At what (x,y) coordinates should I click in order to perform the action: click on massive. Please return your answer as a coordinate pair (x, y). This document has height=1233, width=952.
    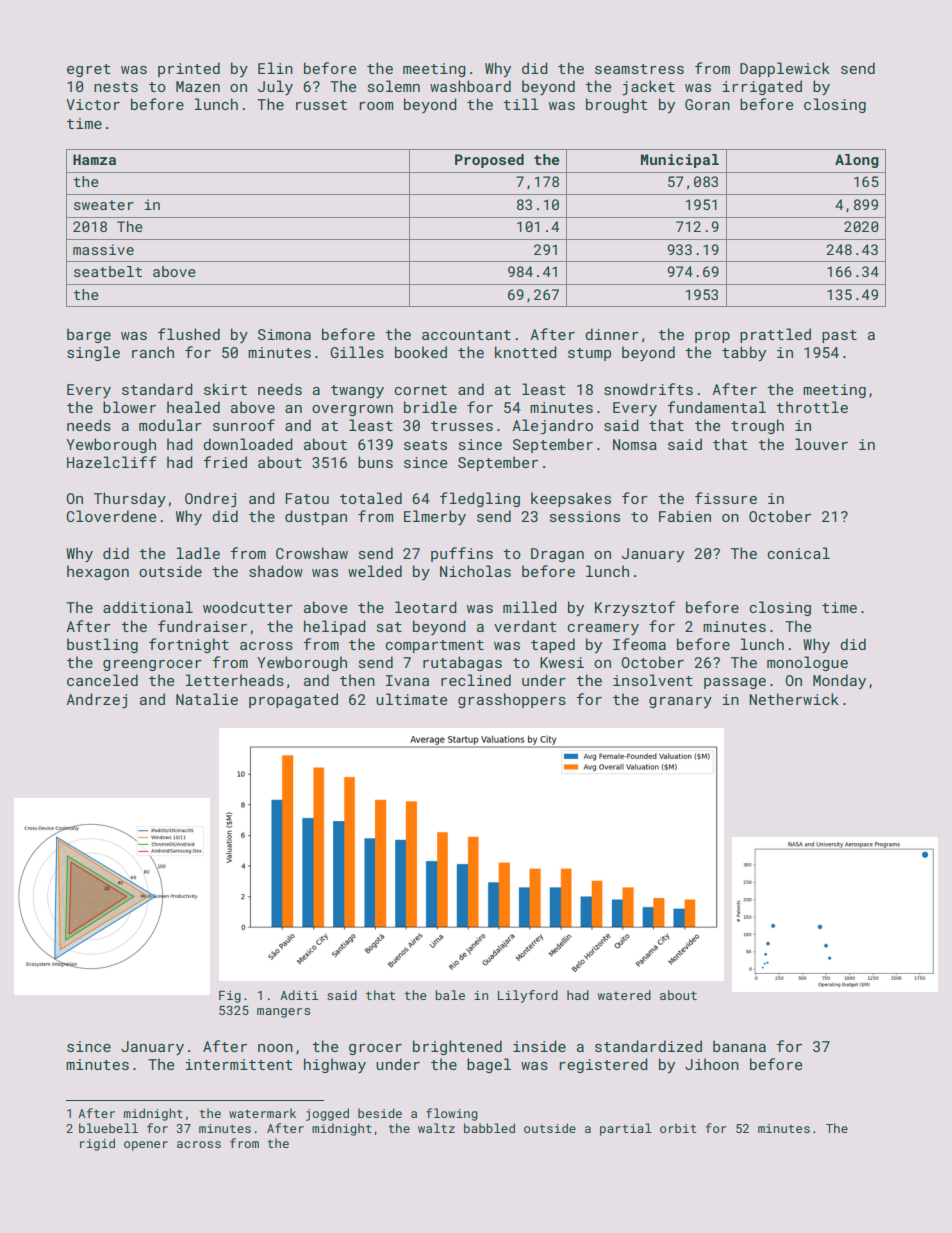
    Looking at the image, I should click on (103, 249).
